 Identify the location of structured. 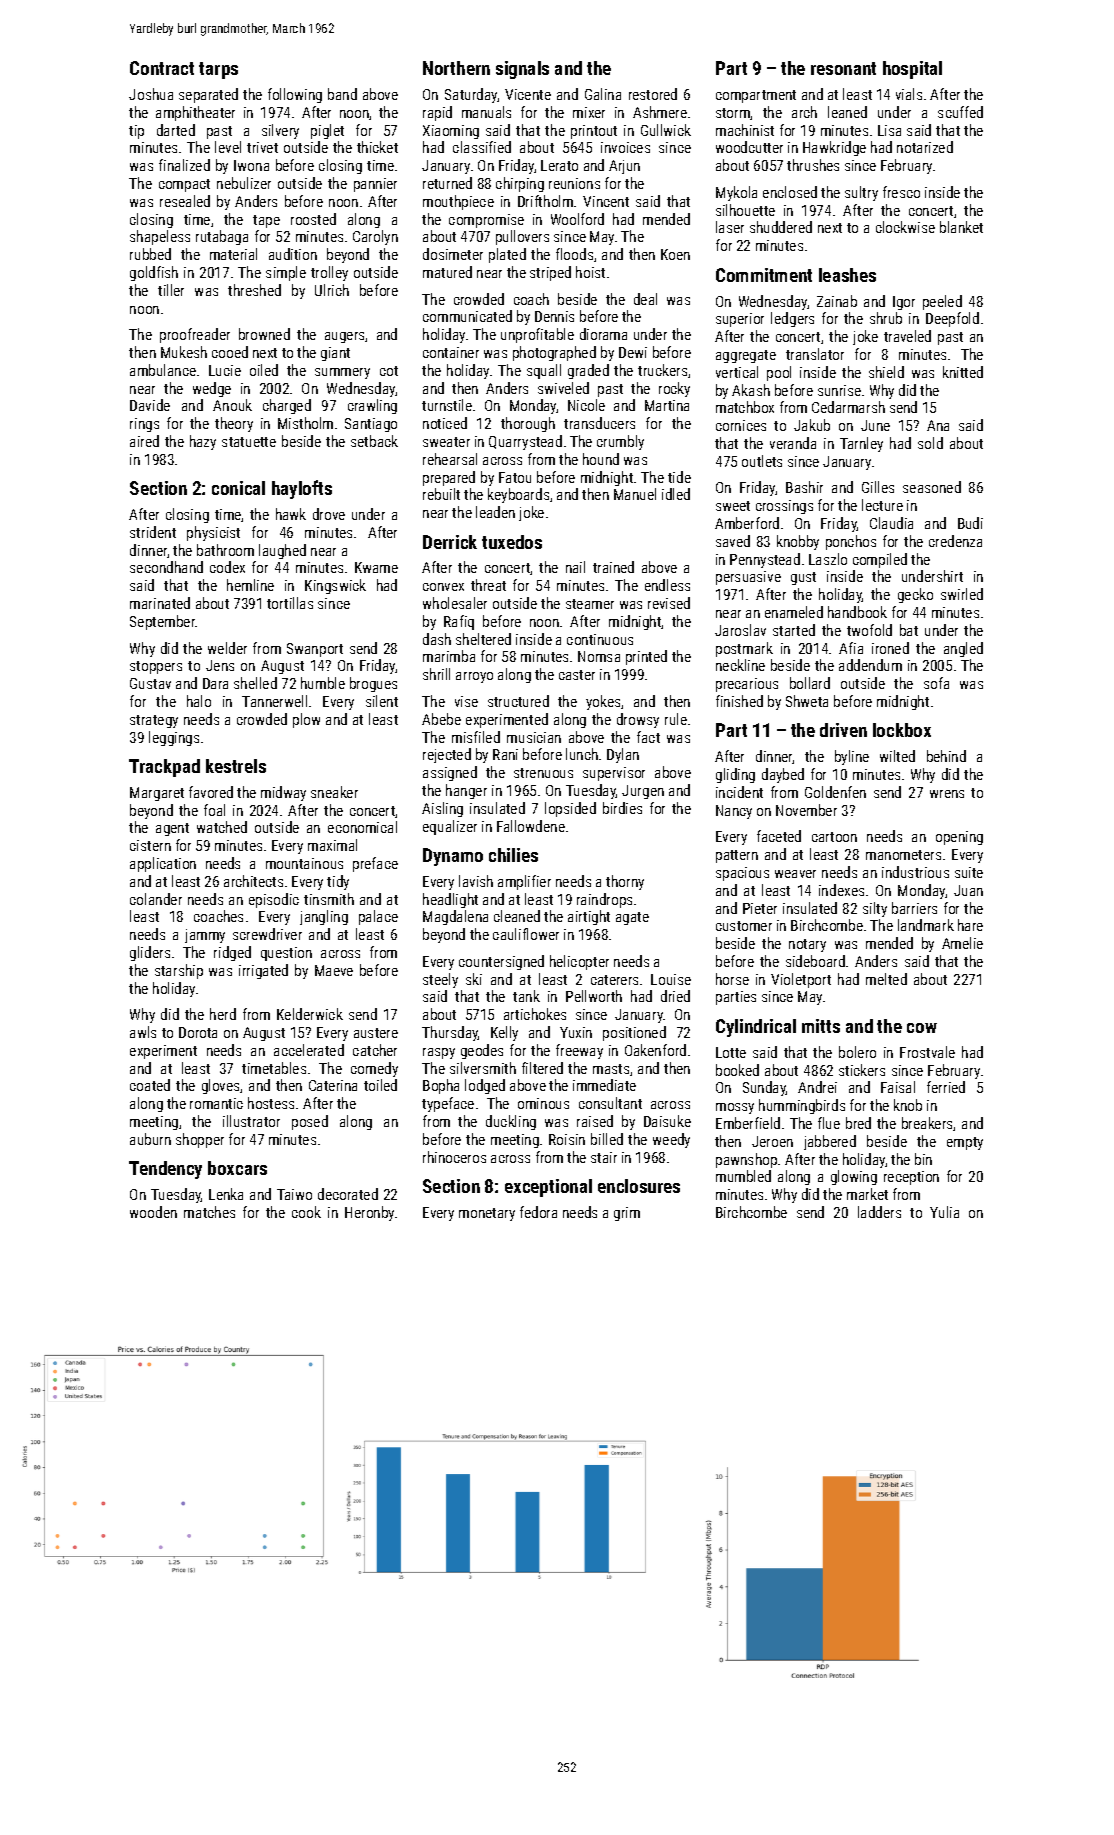
(518, 701).
